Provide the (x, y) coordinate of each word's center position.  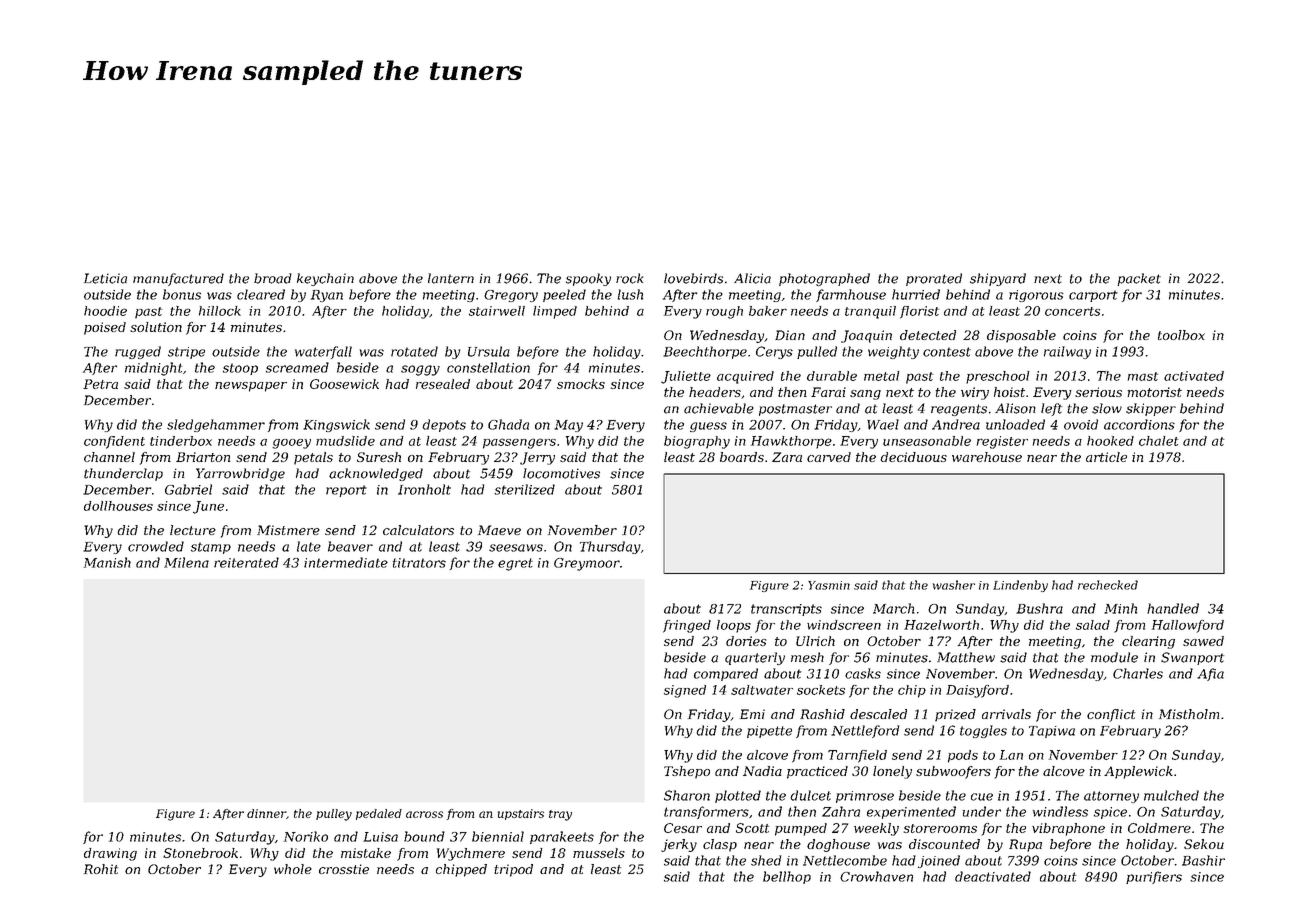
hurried (916, 294)
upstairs (521, 814)
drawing (110, 854)
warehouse (987, 457)
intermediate (346, 562)
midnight (153, 369)
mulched (1171, 795)
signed (685, 691)
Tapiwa (1052, 732)
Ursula (489, 351)
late (309, 546)
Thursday (610, 547)
